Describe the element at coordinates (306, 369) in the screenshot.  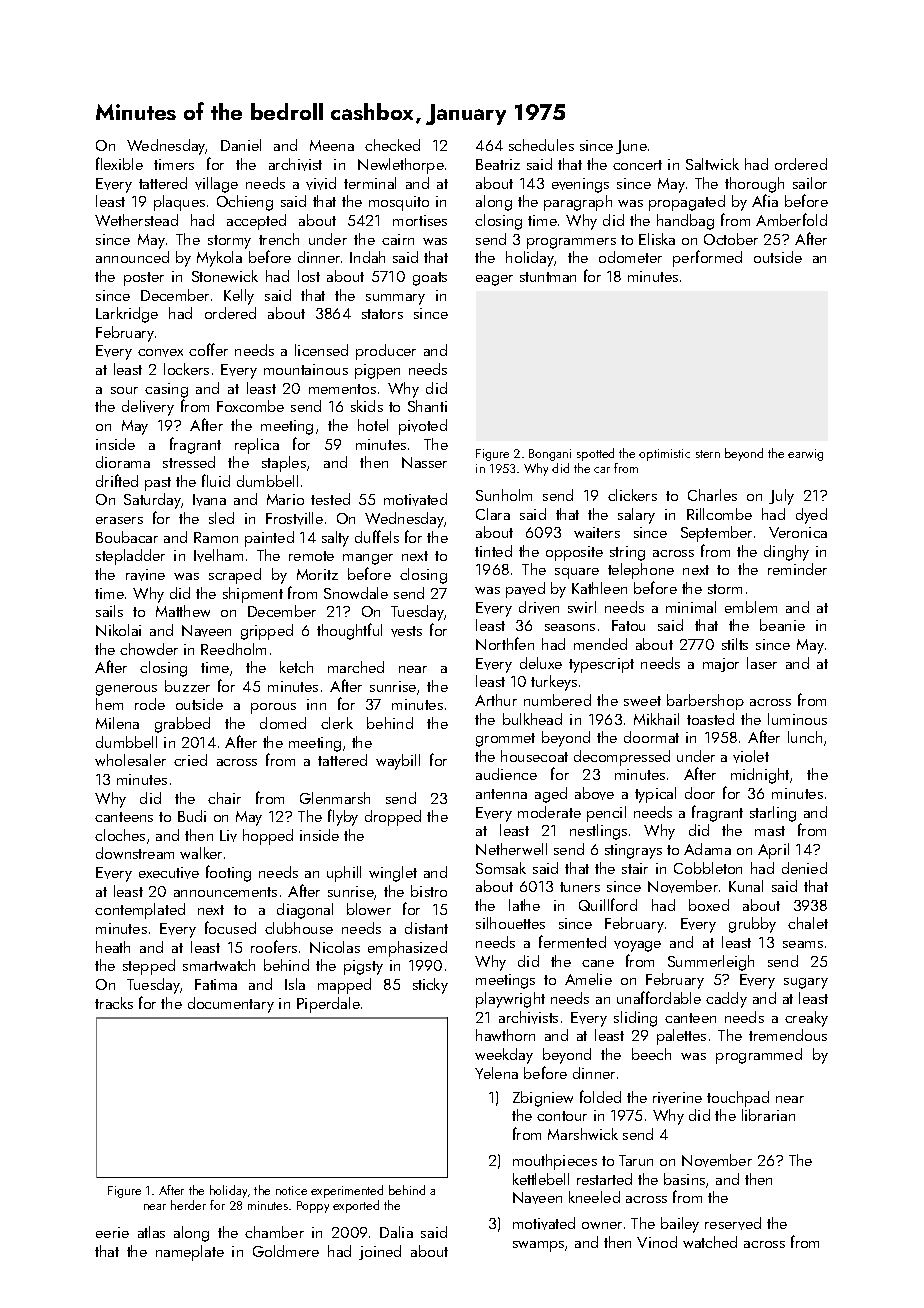
I see `mountainous` at that location.
